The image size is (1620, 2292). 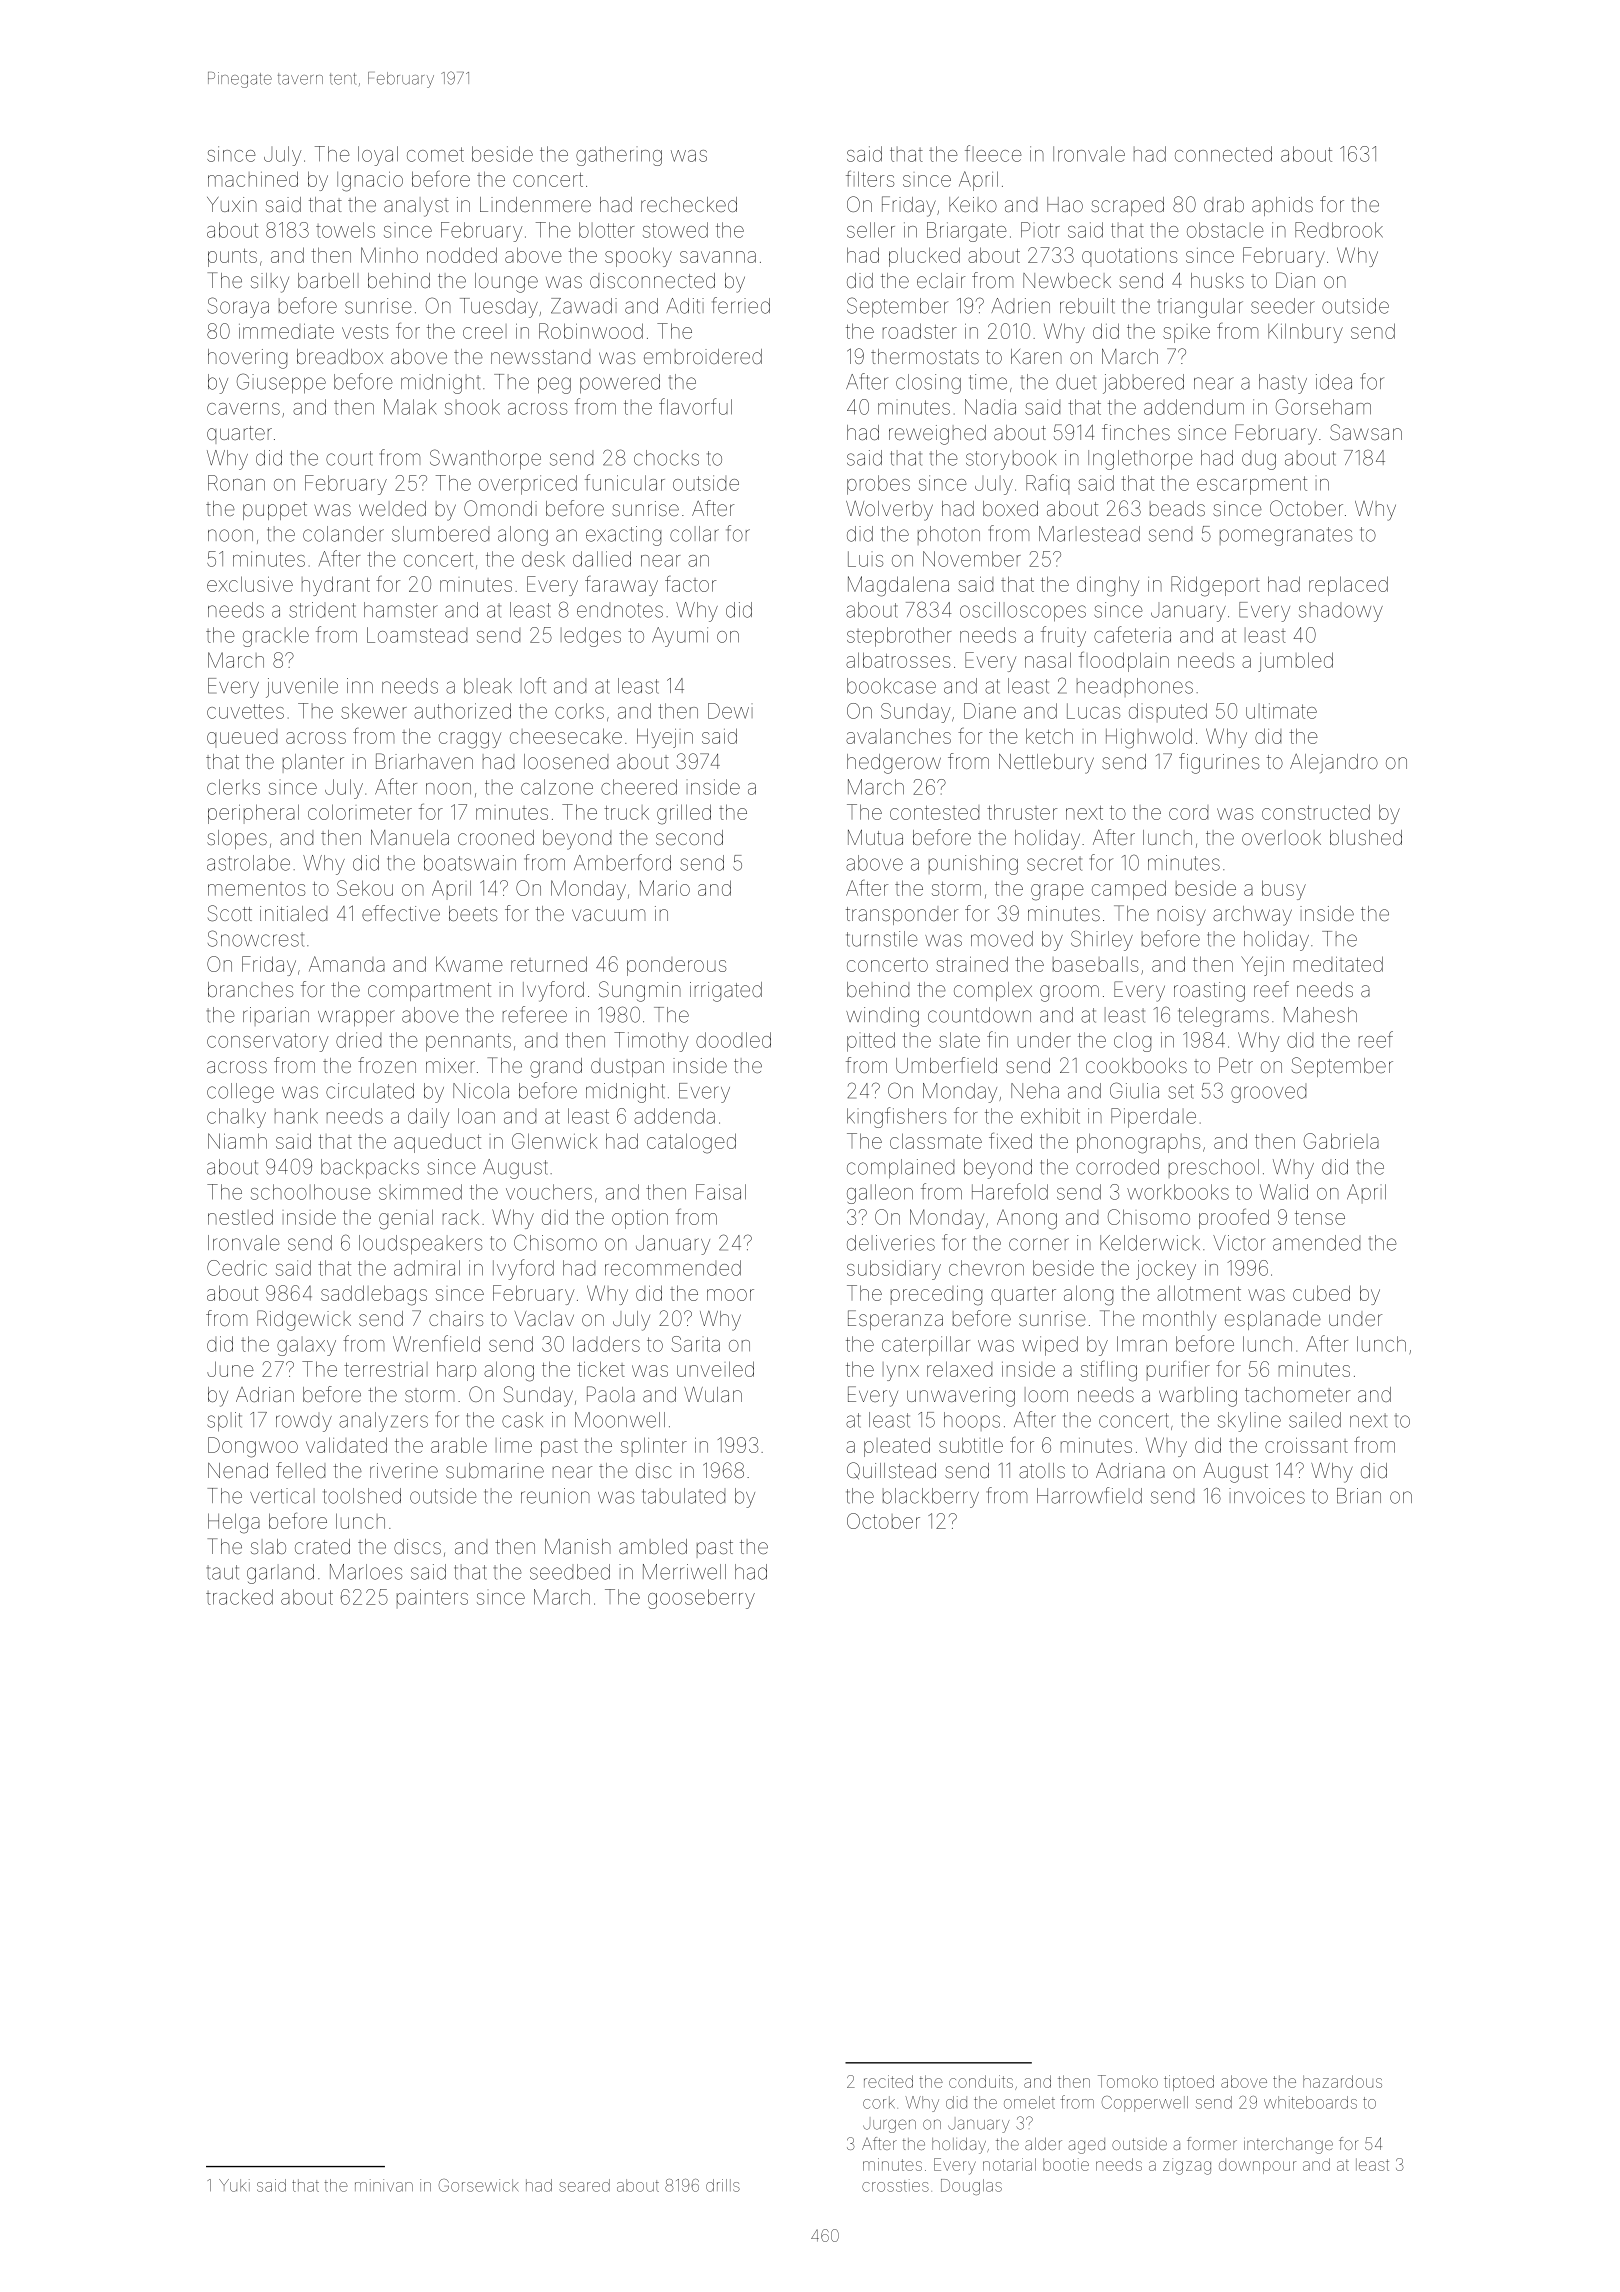 I want to click on Yuxin, so click(x=232, y=204).
